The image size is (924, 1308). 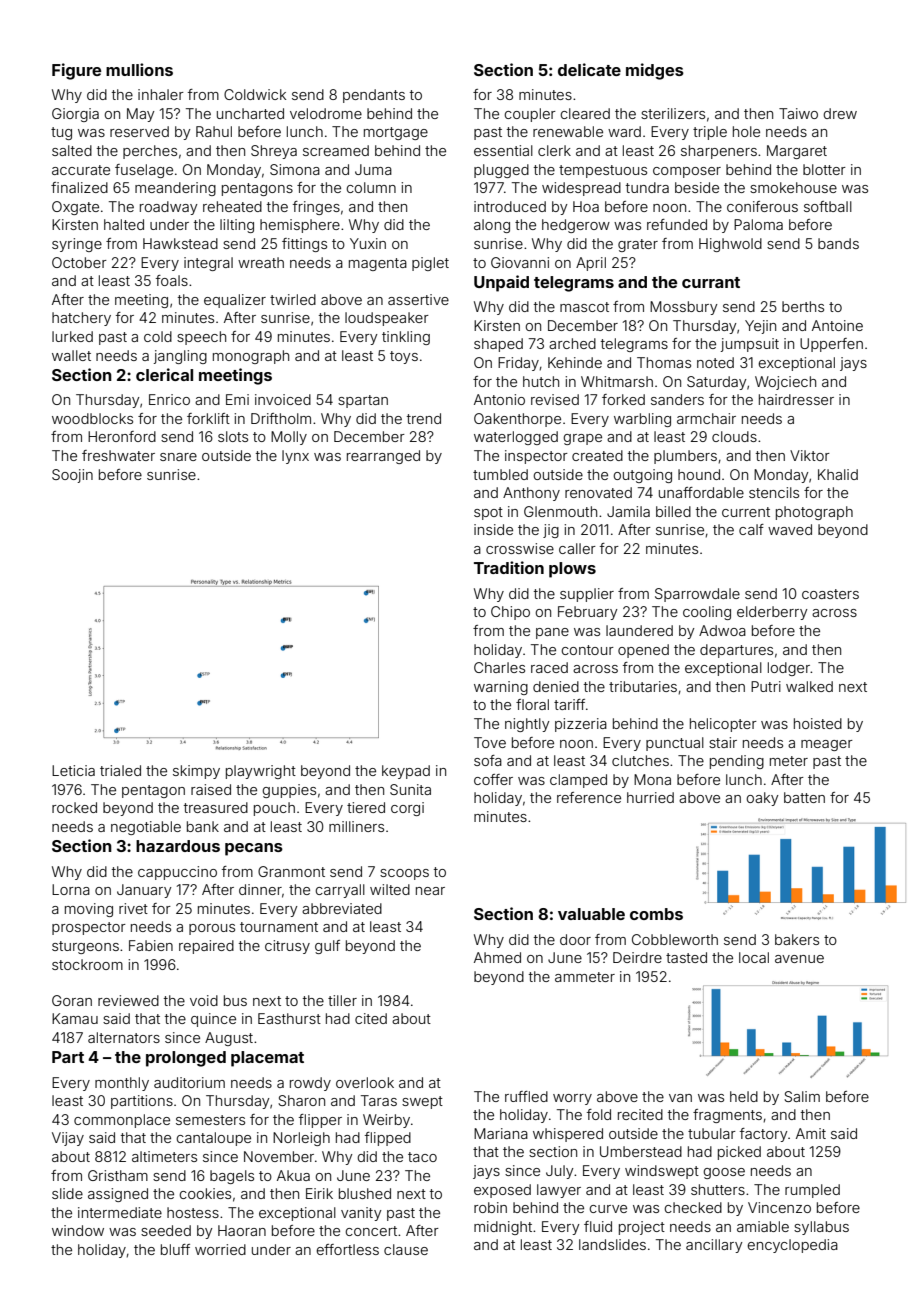 I want to click on pendants, so click(x=374, y=96).
